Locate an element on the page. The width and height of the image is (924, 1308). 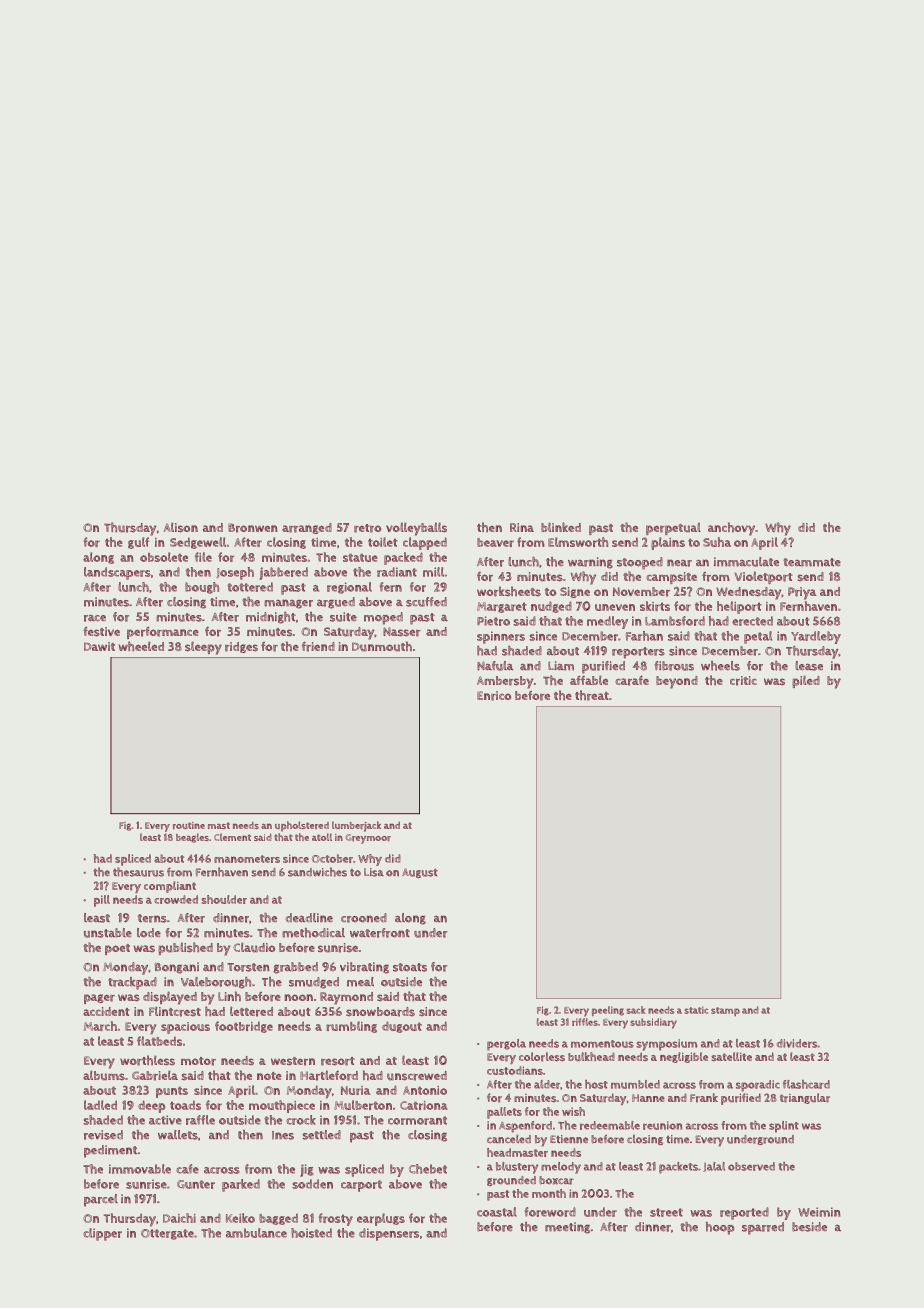
stoats is located at coordinates (410, 967).
